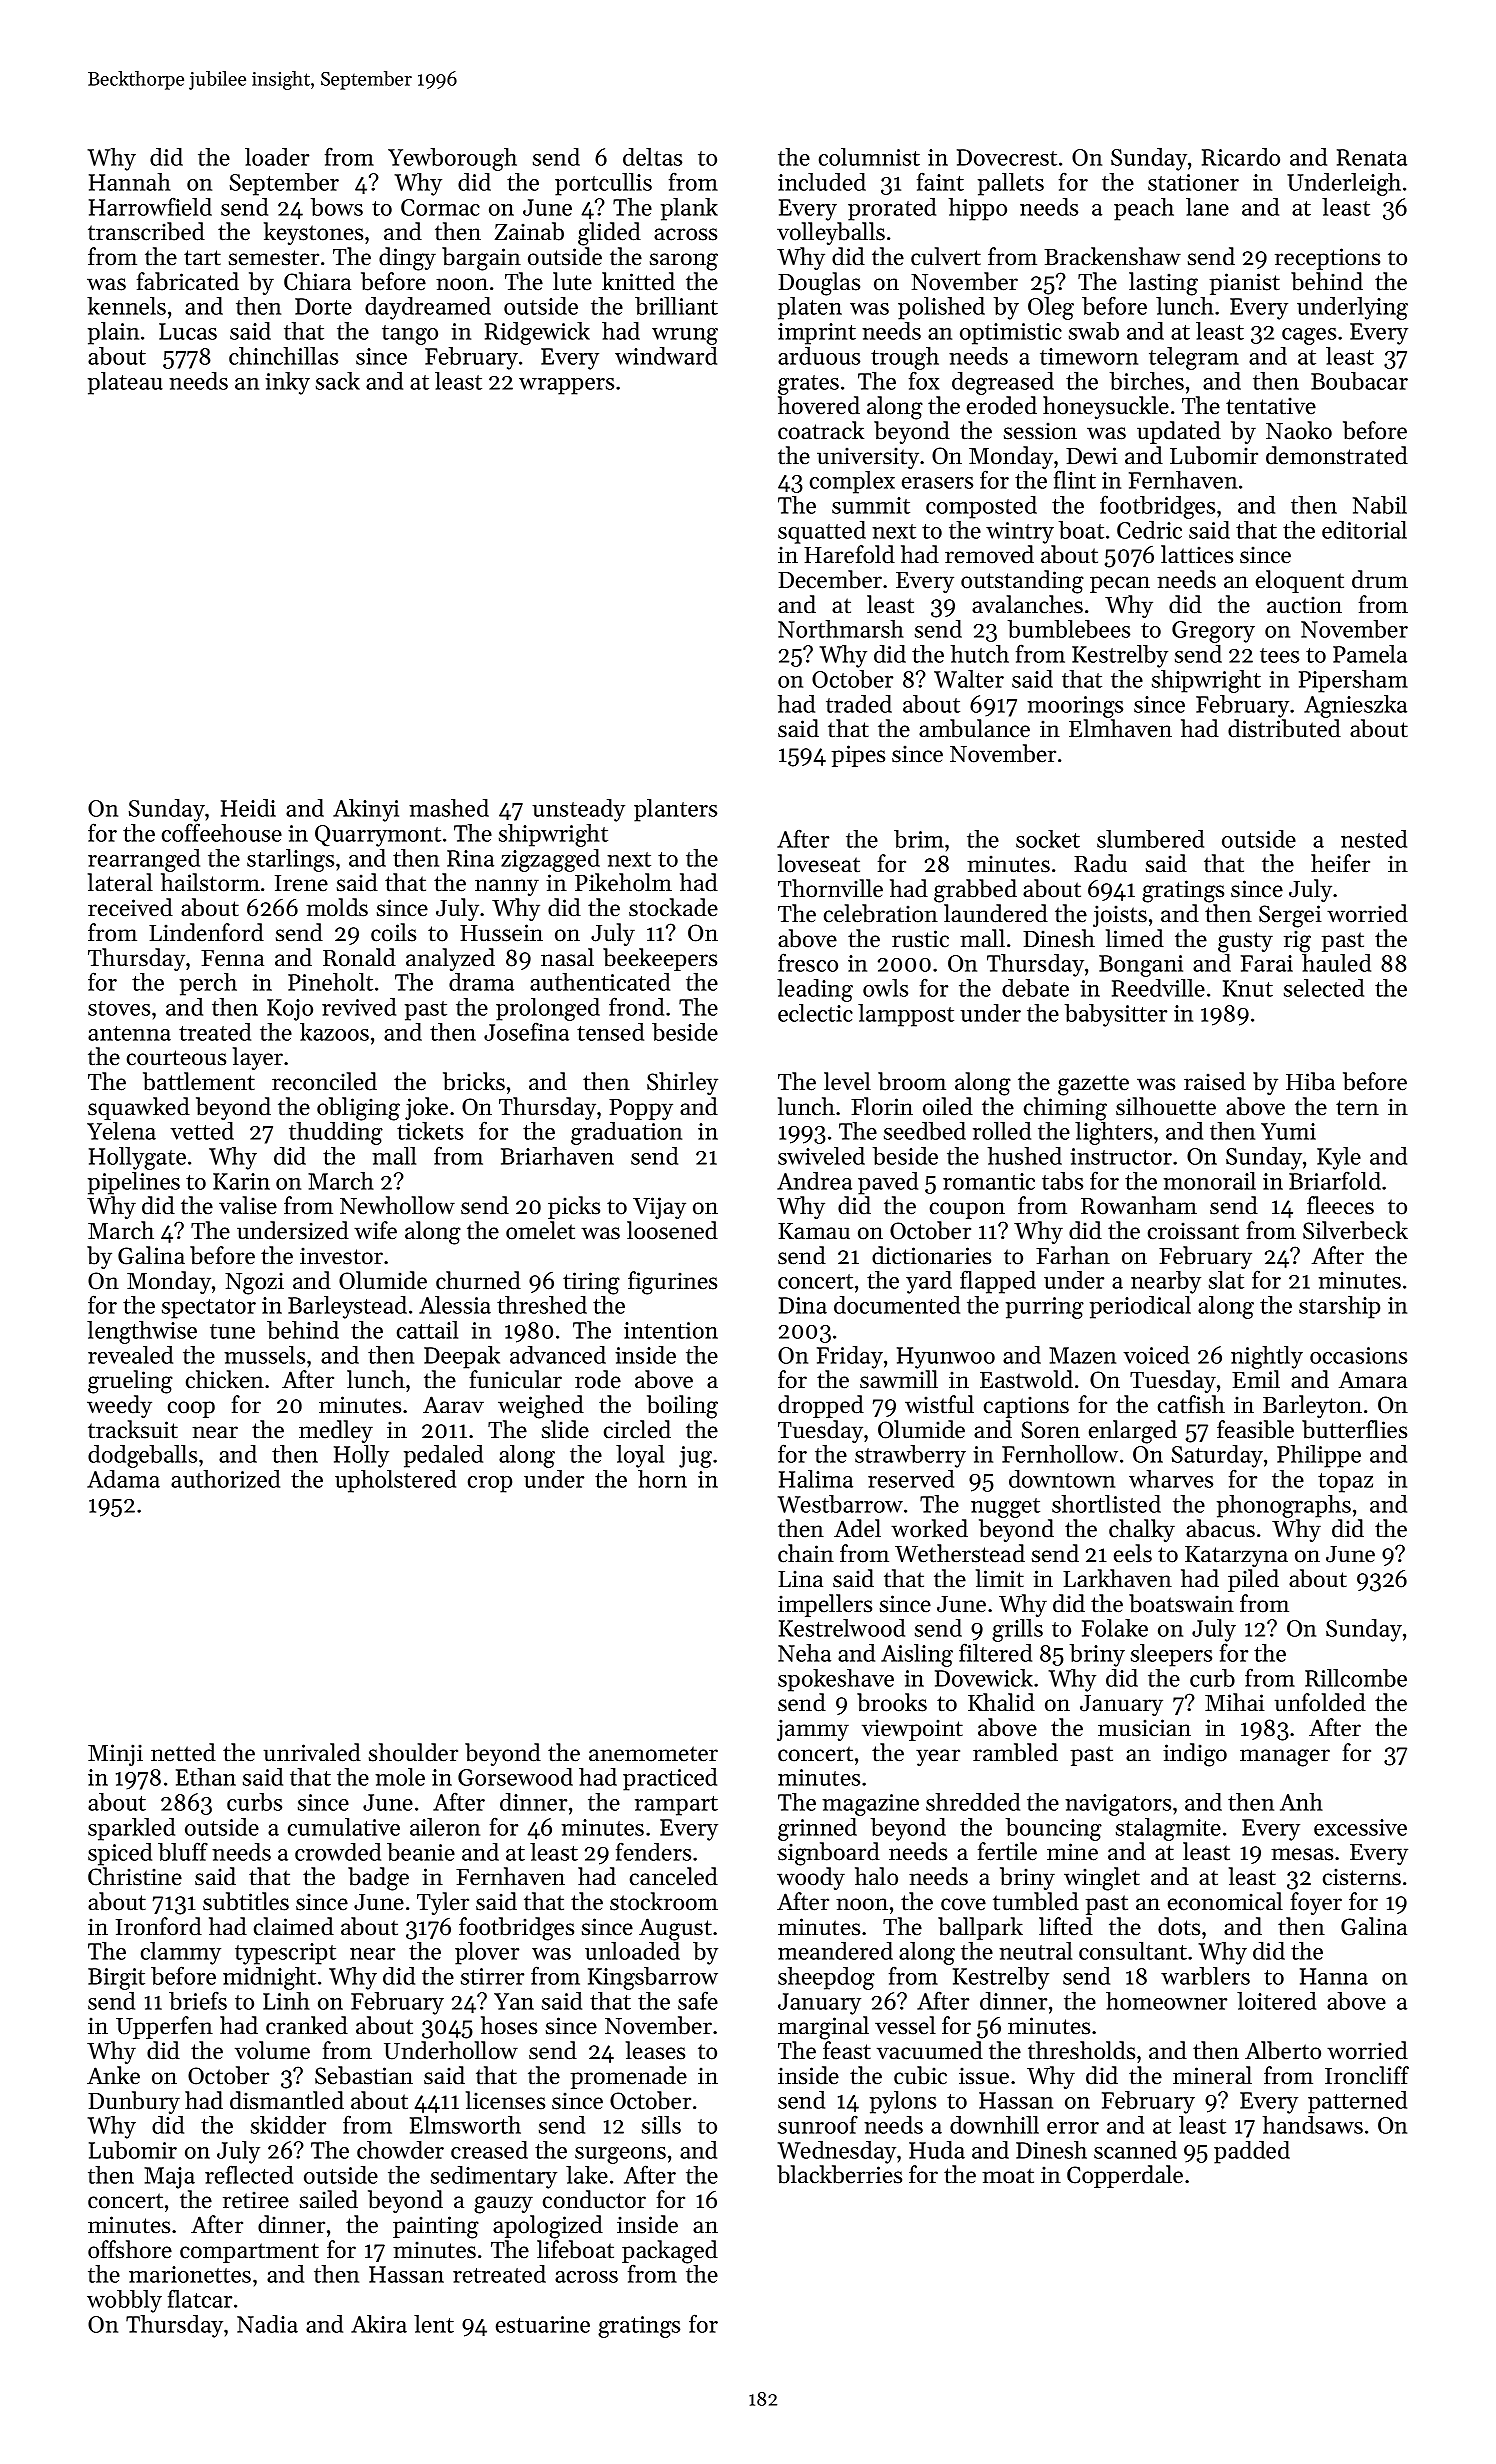  I want to click on Naoko, so click(1299, 430).
